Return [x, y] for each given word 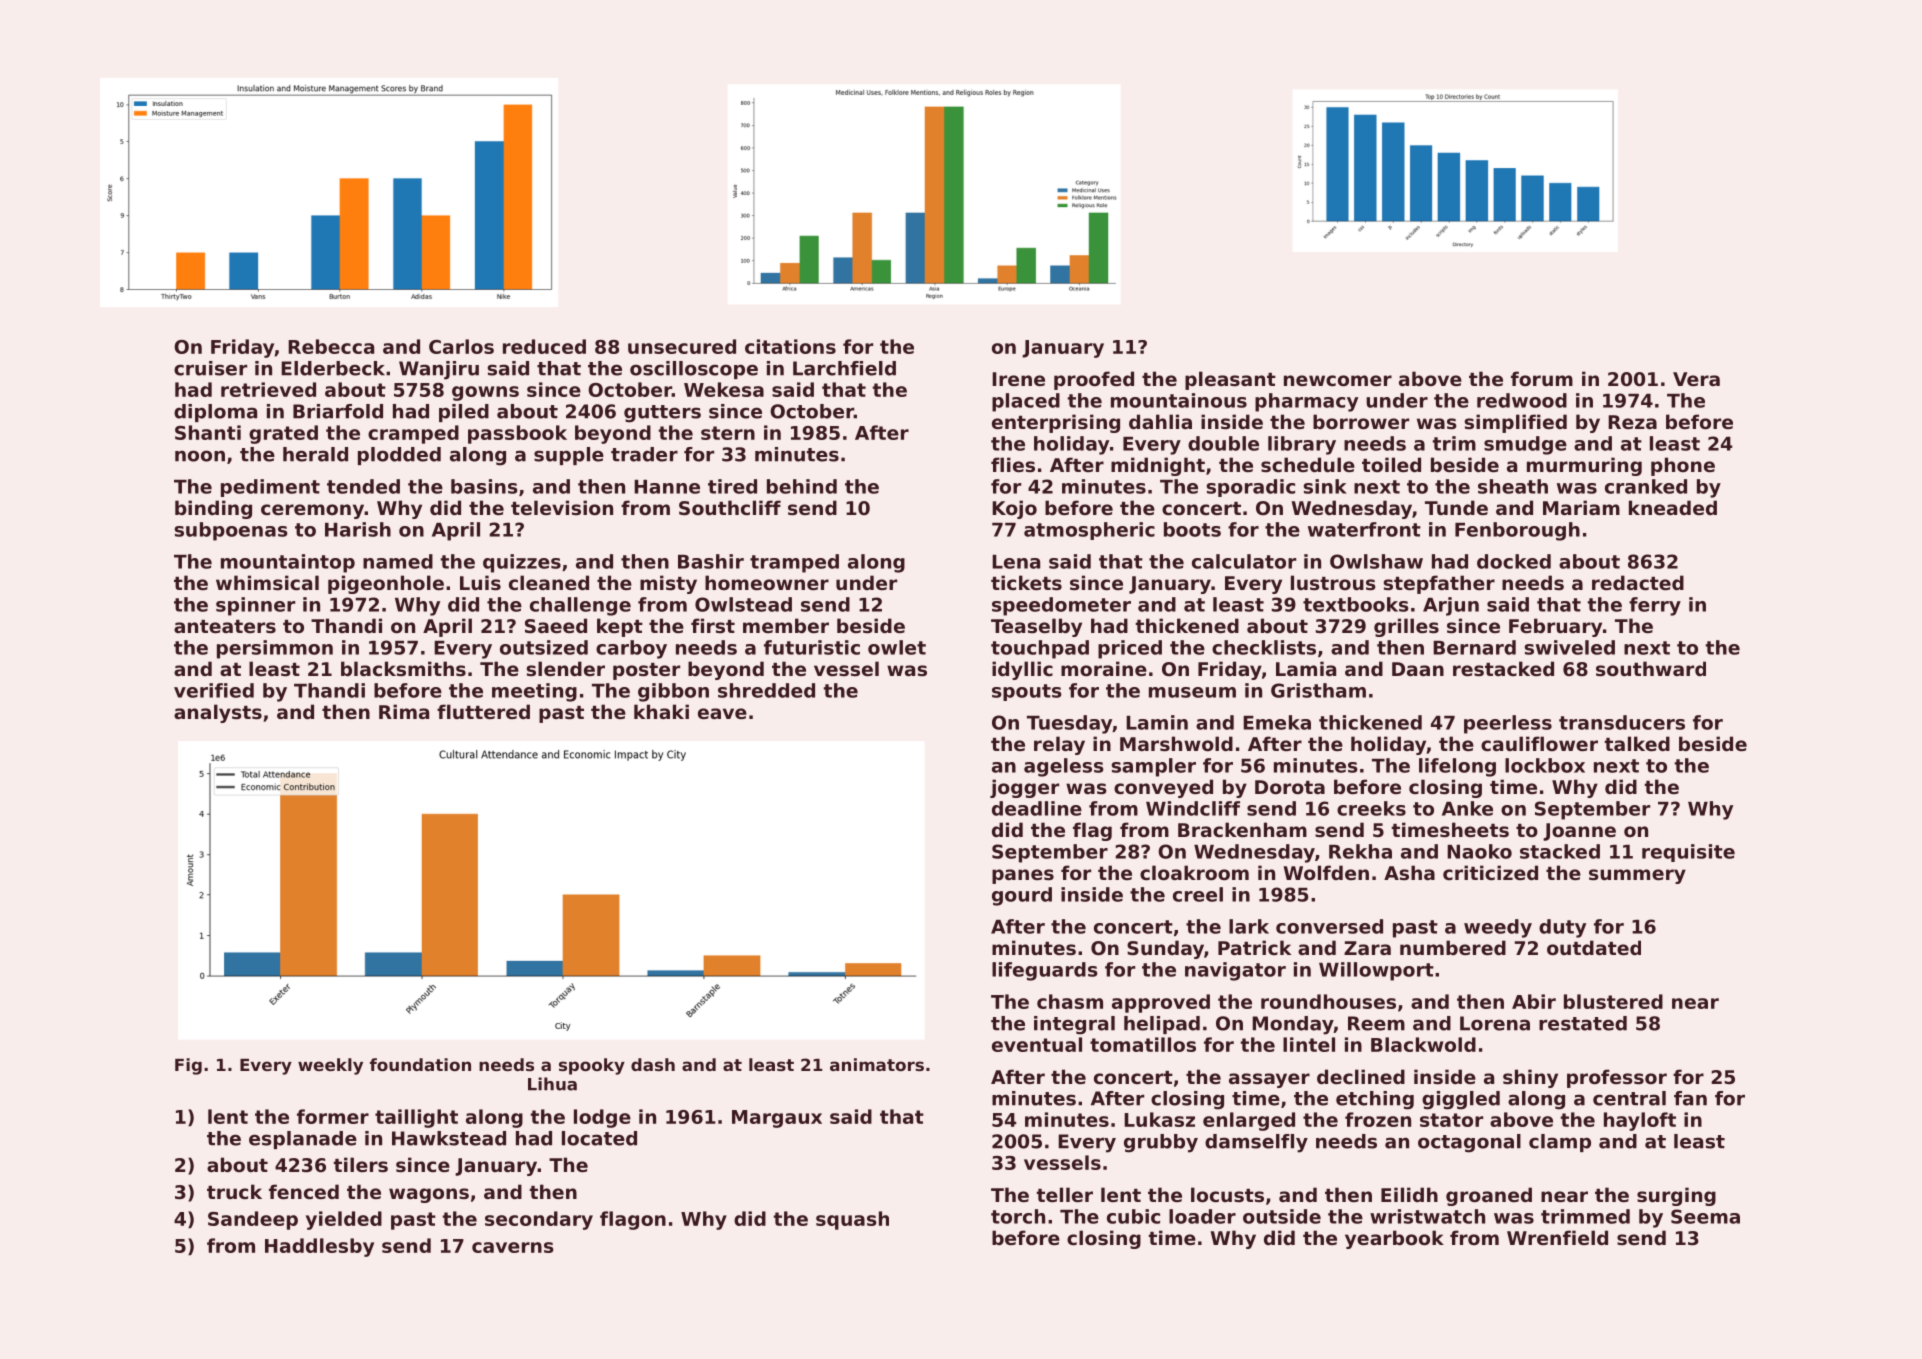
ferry [1655, 606]
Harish [358, 529]
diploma [215, 413]
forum [1542, 378]
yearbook [1394, 1239]
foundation [420, 1064]
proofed [1094, 380]
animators [877, 1064]
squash [852, 1220]
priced [1130, 649]
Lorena [1495, 1023]
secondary [539, 1220]
